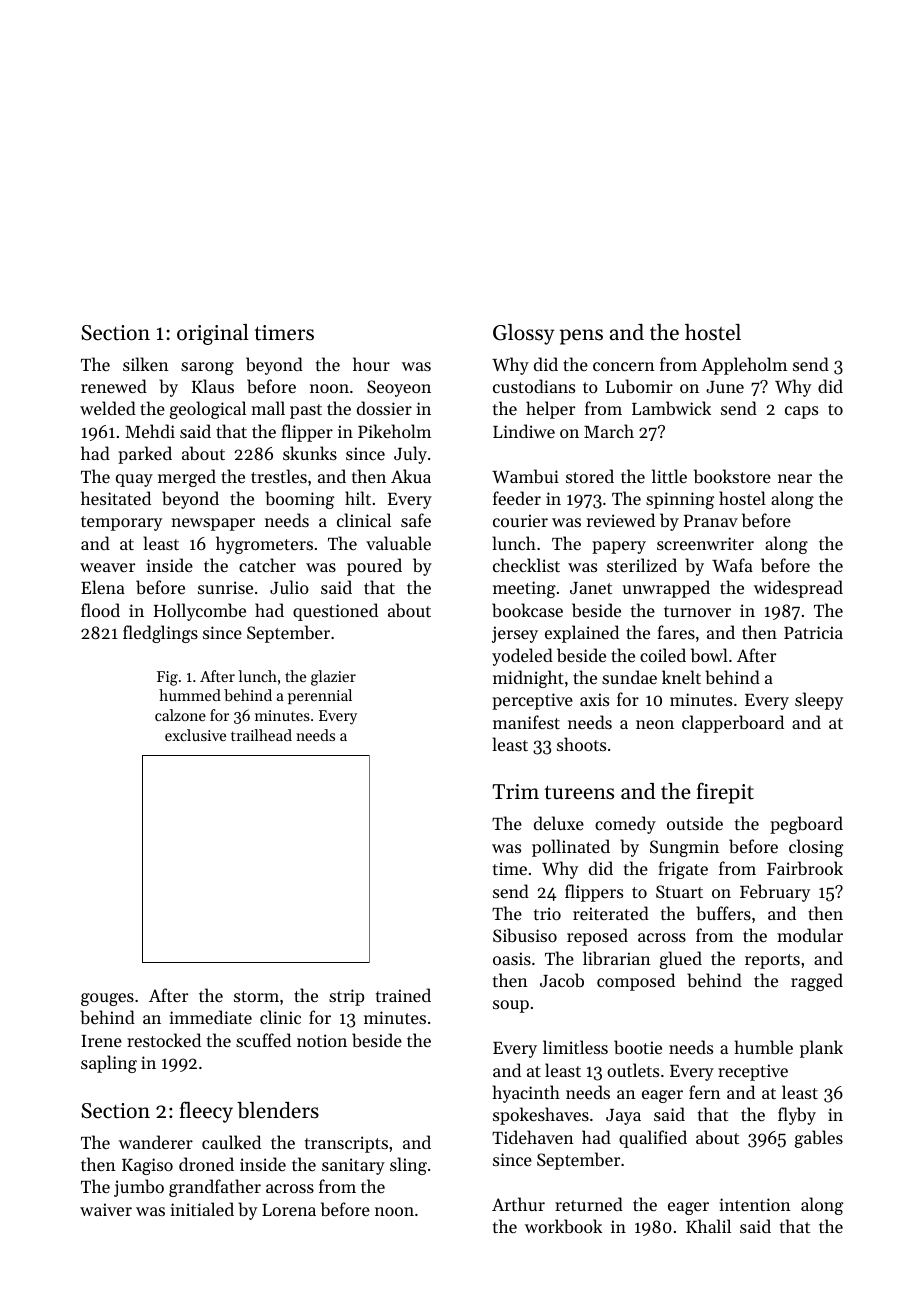  I want to click on waiver, so click(106, 1209).
